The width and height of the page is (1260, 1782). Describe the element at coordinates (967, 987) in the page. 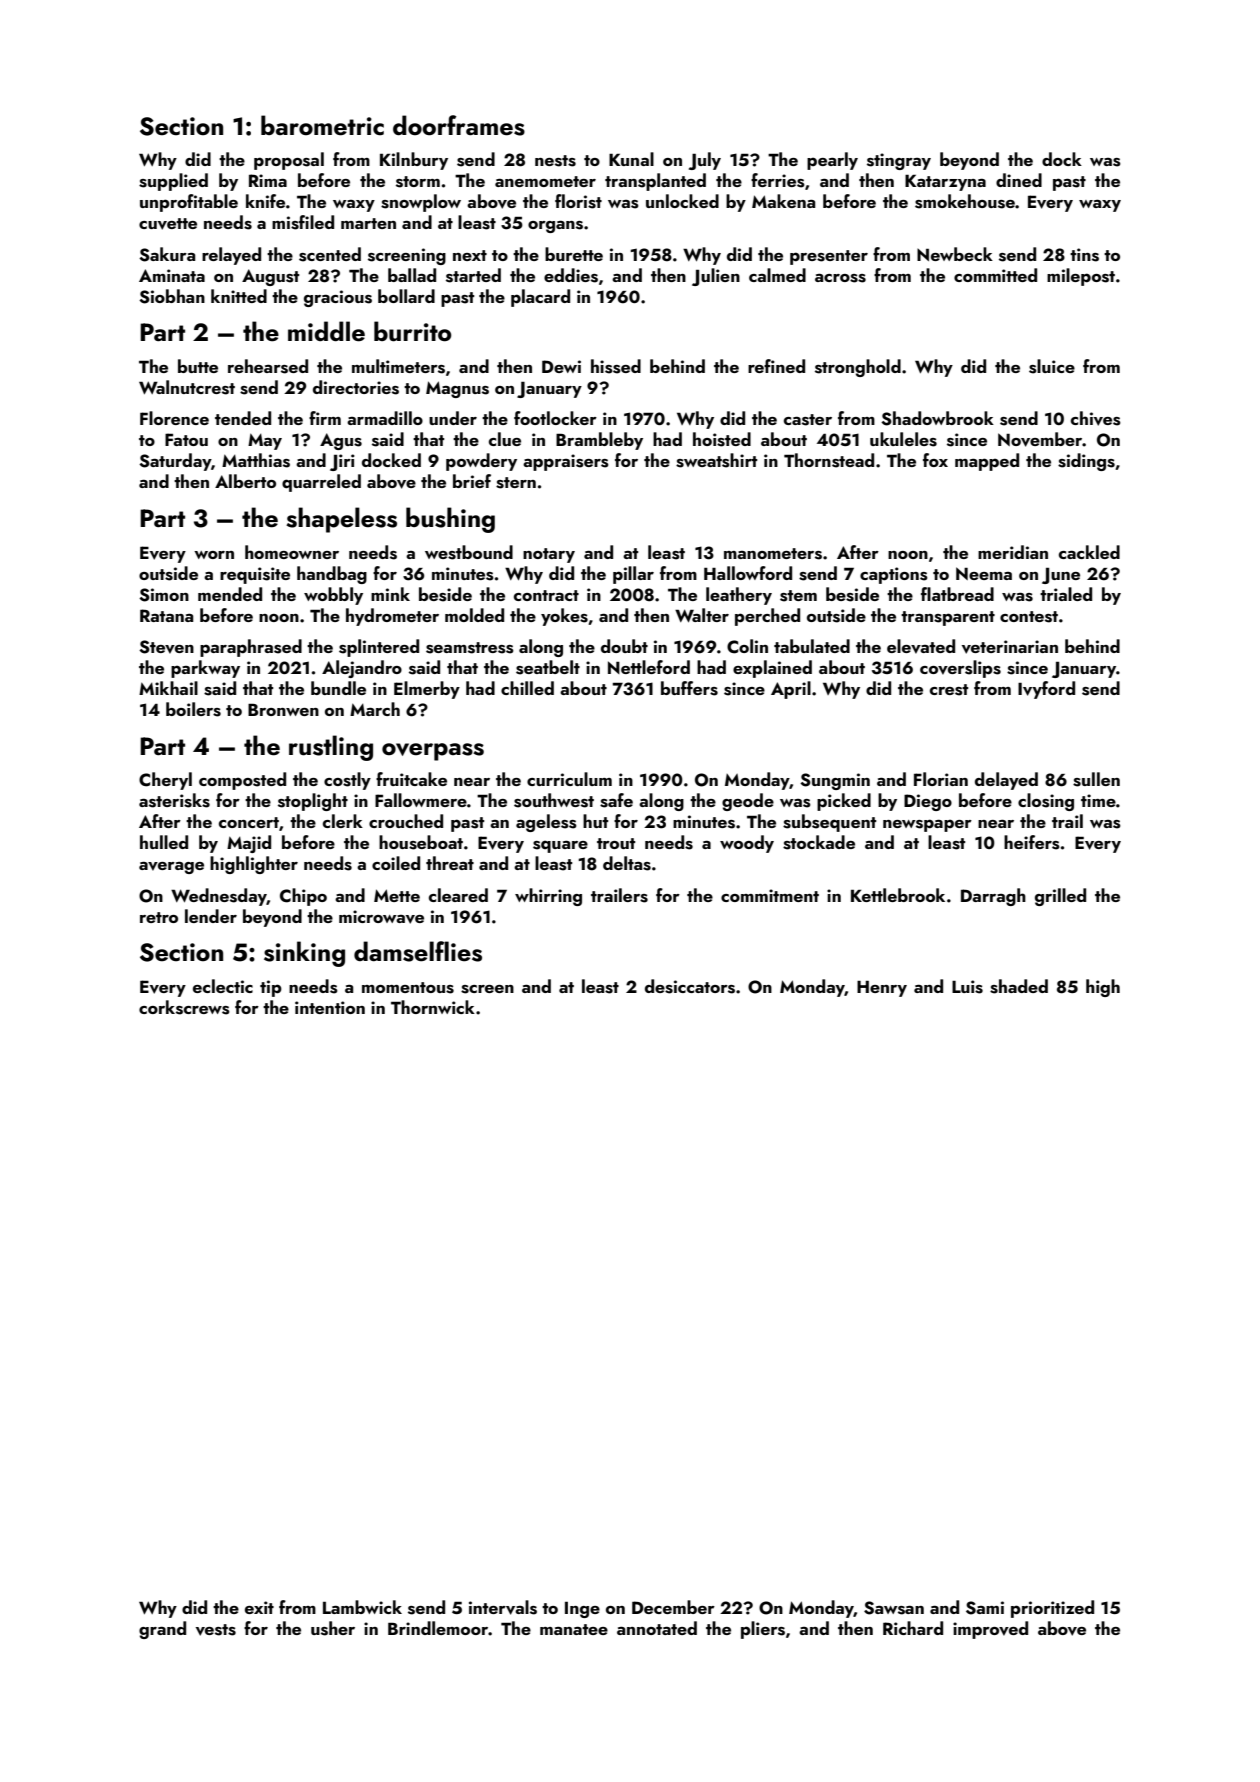

I see `Luis` at that location.
